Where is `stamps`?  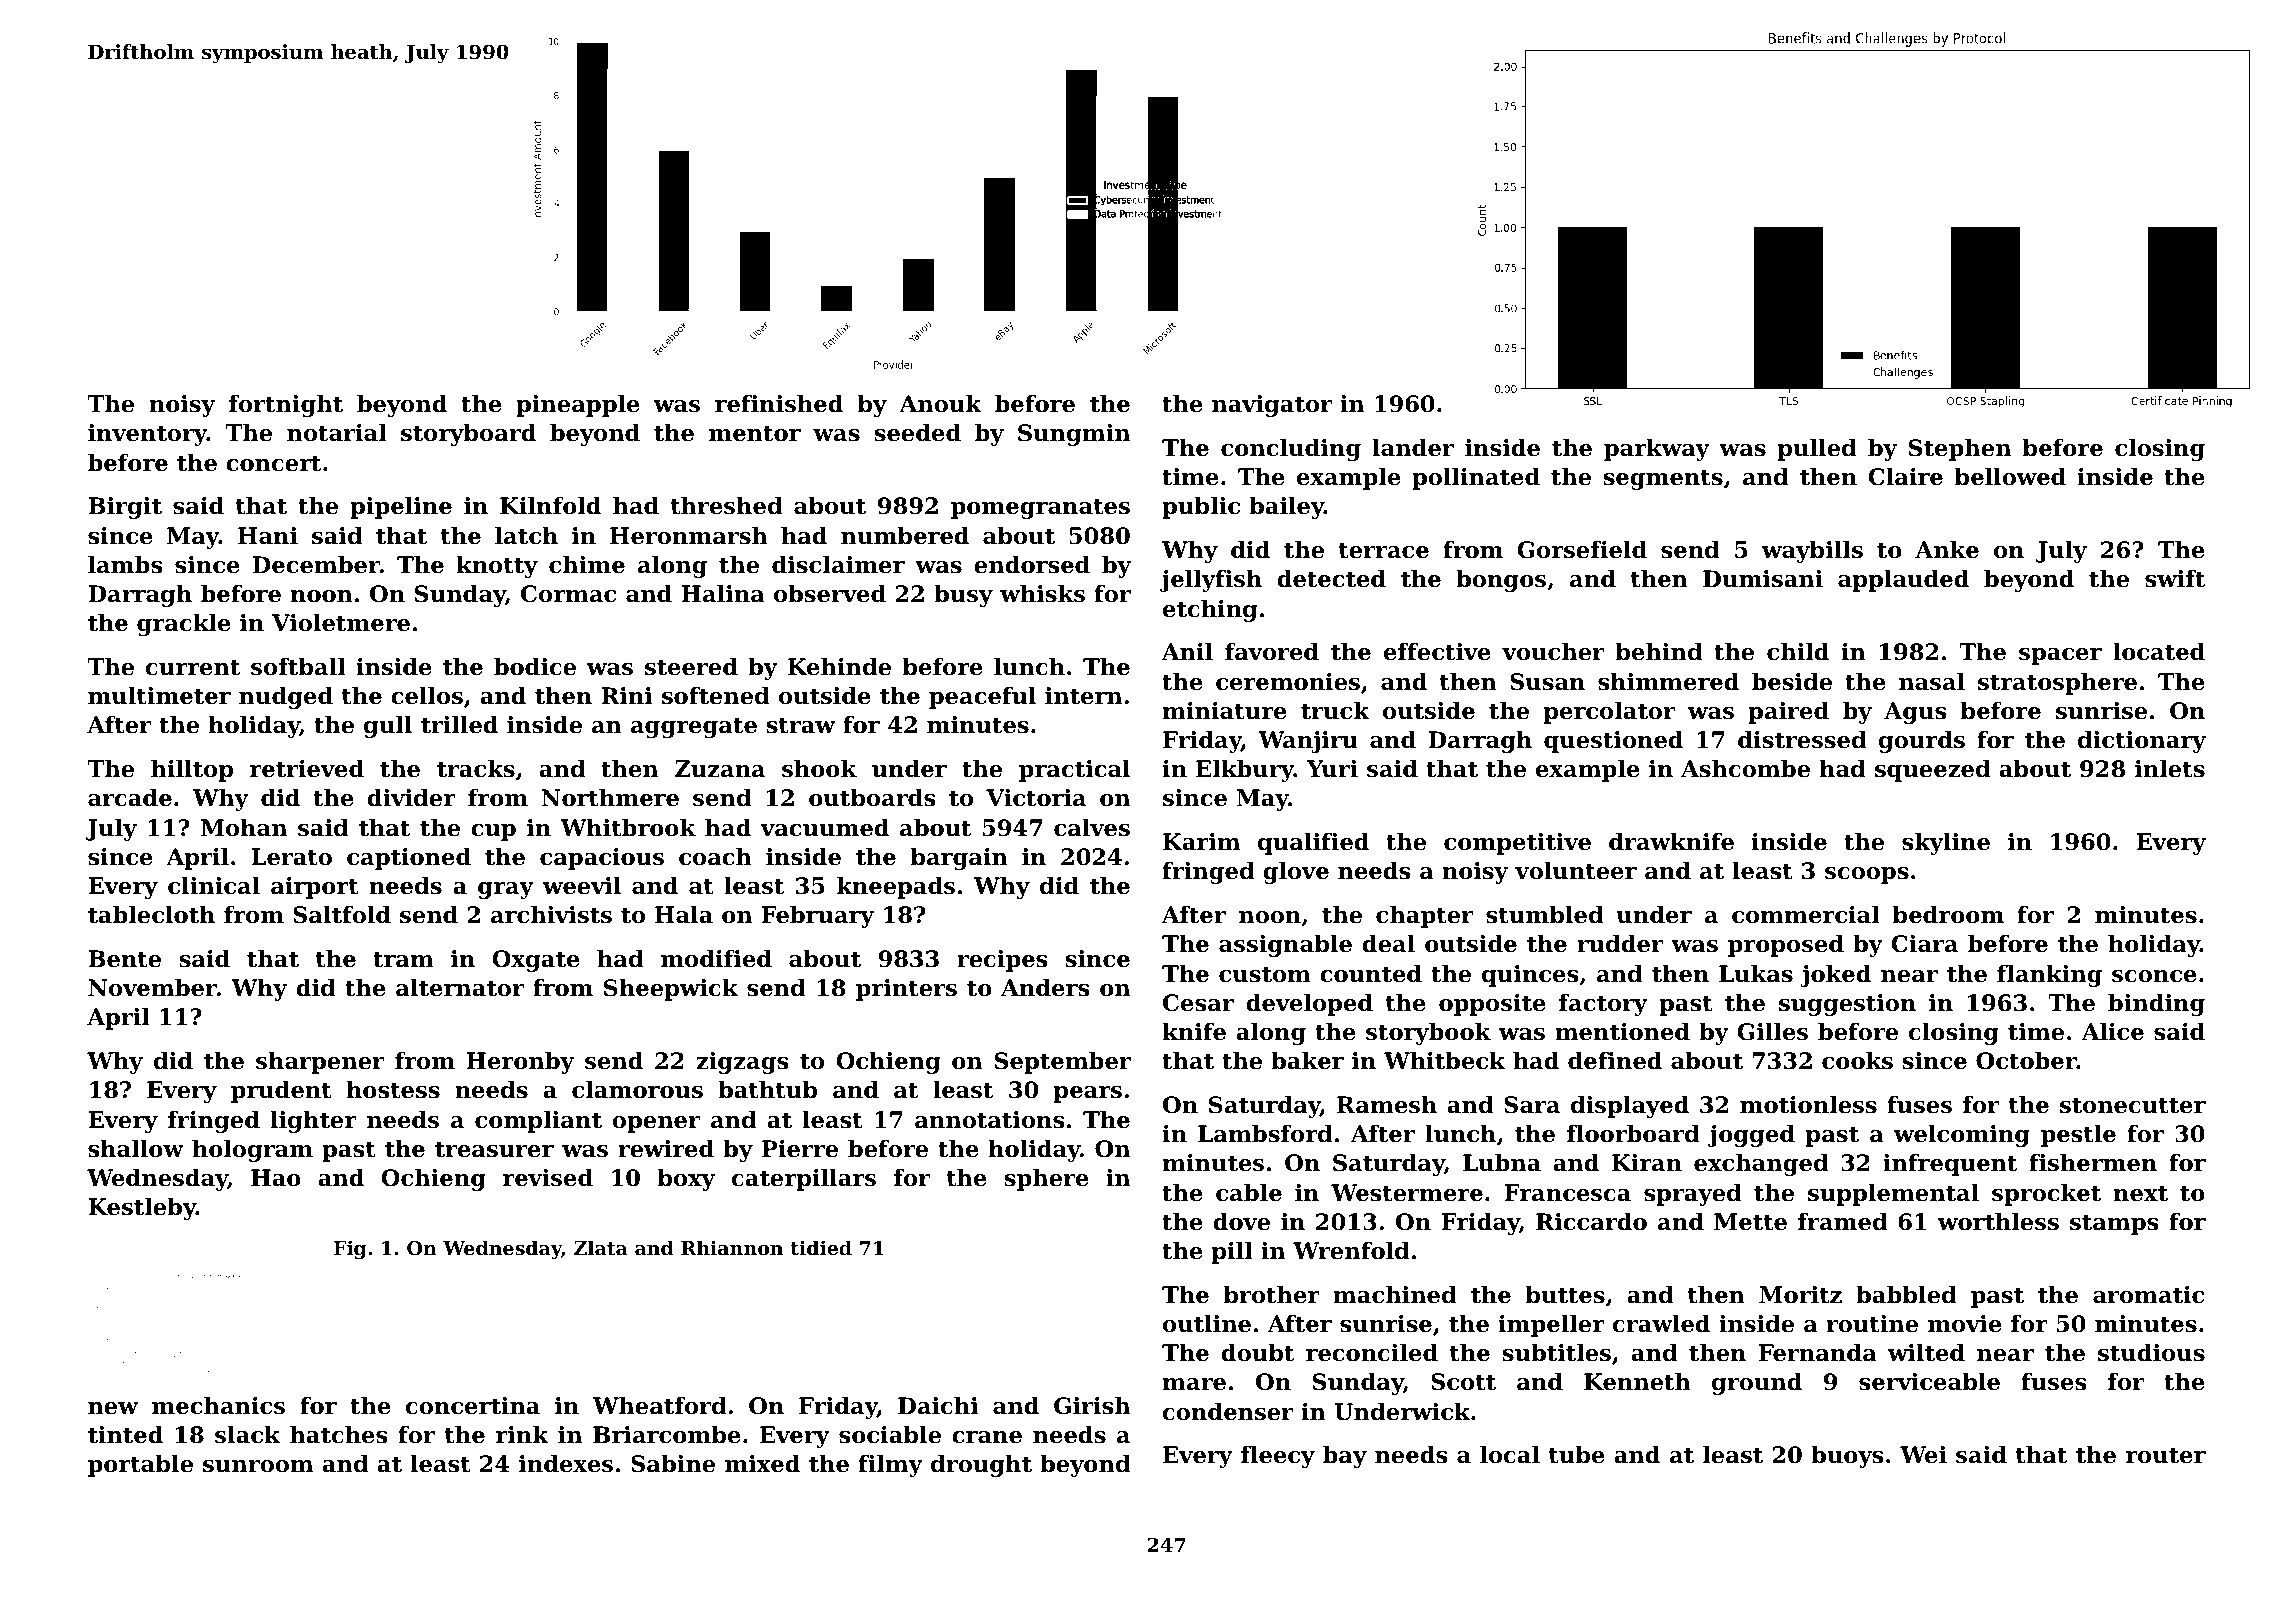 stamps is located at coordinates (2114, 1224).
